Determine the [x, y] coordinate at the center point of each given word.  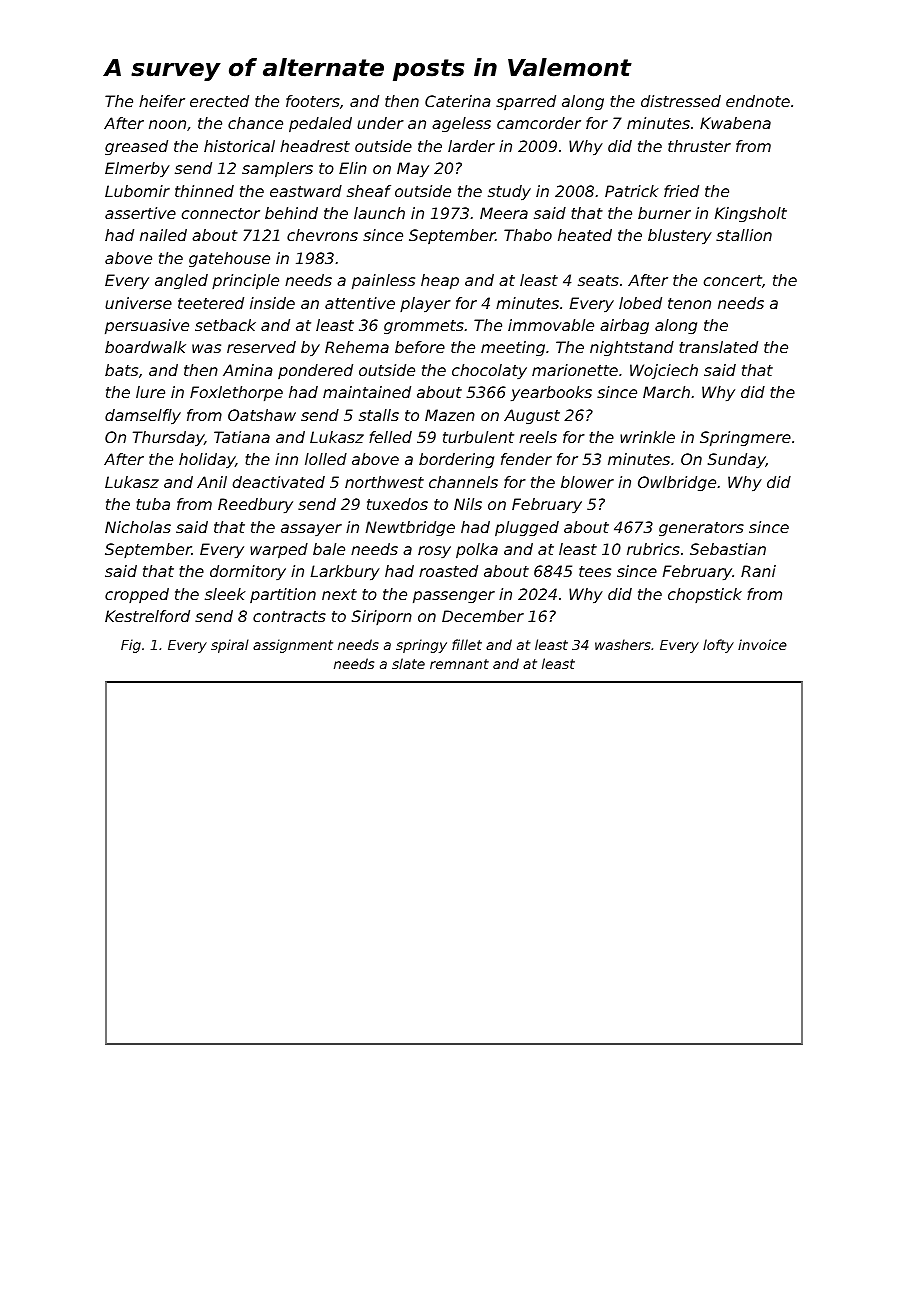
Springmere [745, 439]
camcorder [539, 123]
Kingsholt [751, 214]
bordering [456, 460]
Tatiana [242, 437]
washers [623, 644]
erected [219, 101]
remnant [459, 664]
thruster [699, 146]
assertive [140, 213]
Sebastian [728, 549]
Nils [468, 504]
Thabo [528, 235]
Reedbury [255, 506]
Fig [131, 646]
